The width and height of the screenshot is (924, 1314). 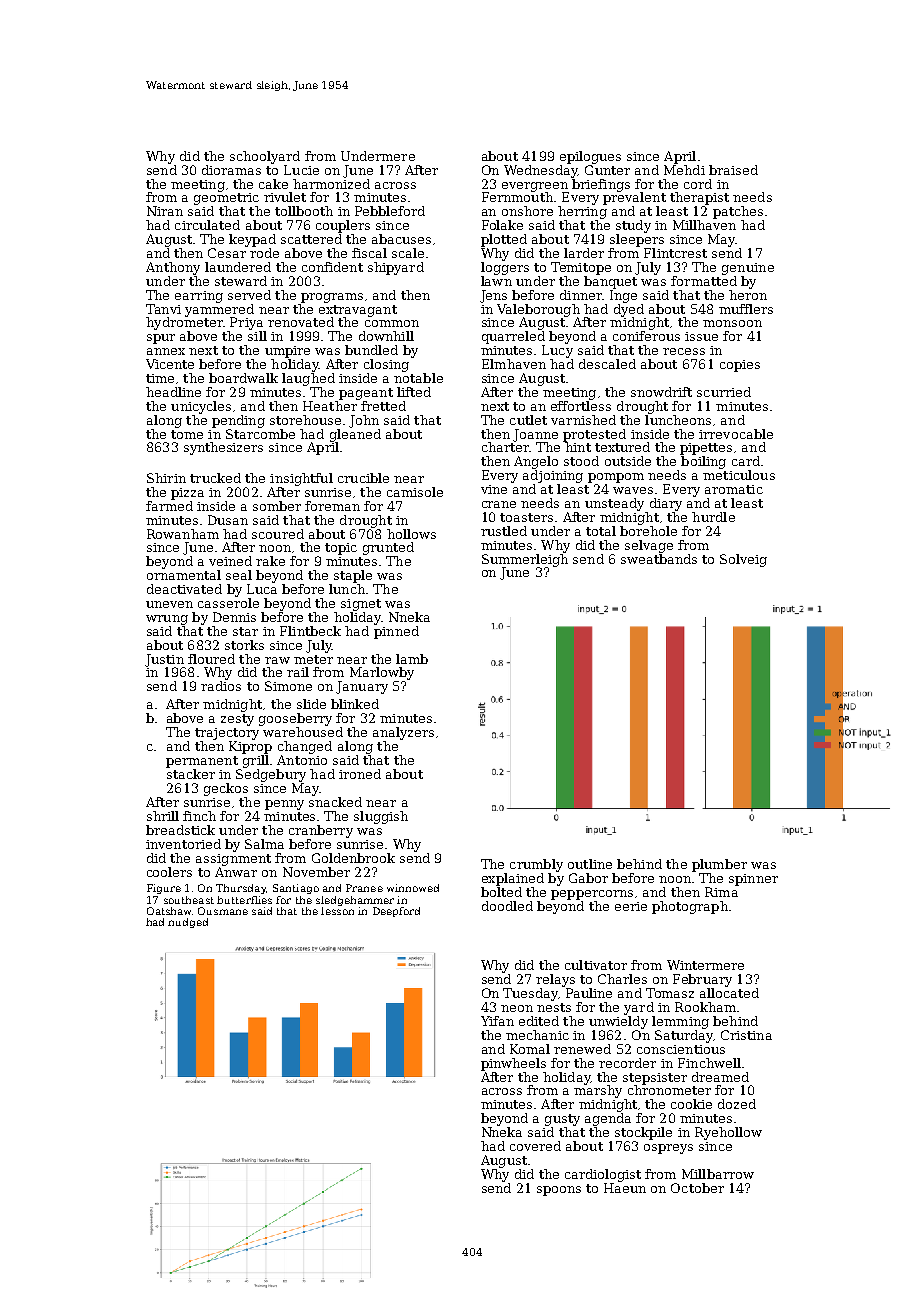 What do you see at coordinates (588, 878) in the screenshot?
I see `Gabor` at bounding box center [588, 878].
